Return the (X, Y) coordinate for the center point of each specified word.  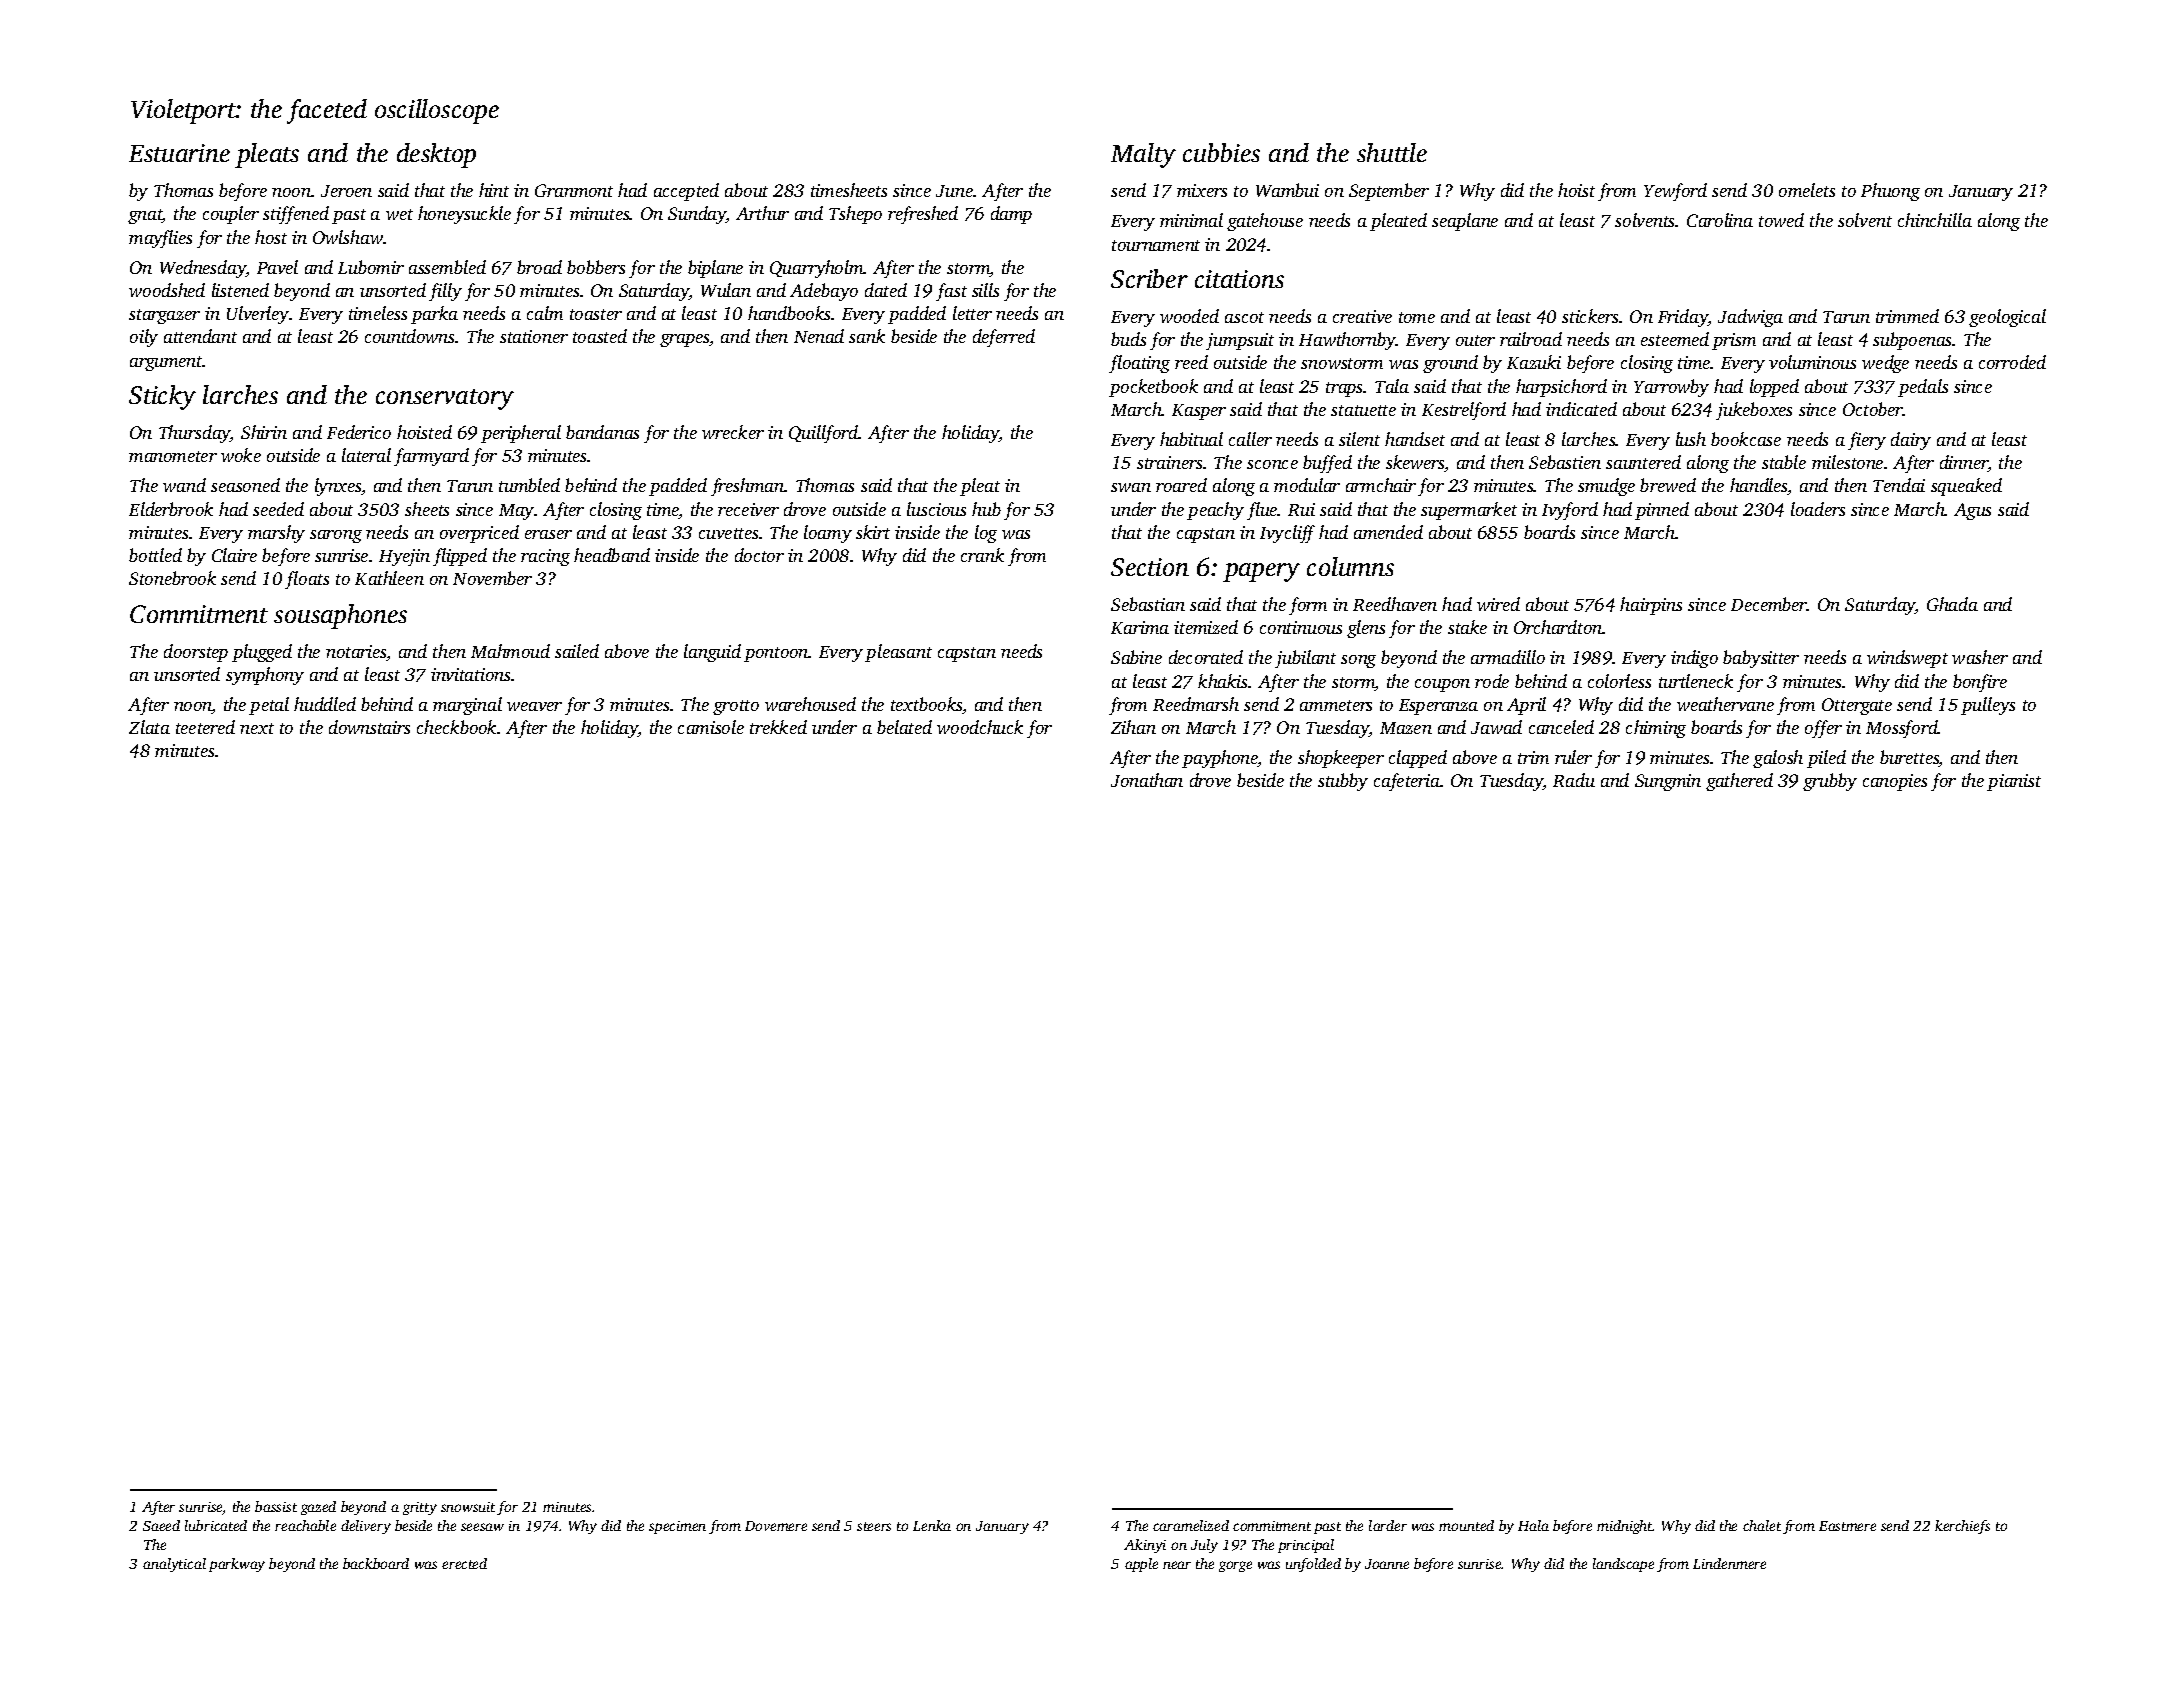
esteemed (1675, 339)
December (1769, 604)
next (257, 728)
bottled (155, 555)
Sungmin (1668, 782)
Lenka (932, 1525)
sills (985, 290)
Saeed (161, 1525)
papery (1261, 572)
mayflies (160, 239)
